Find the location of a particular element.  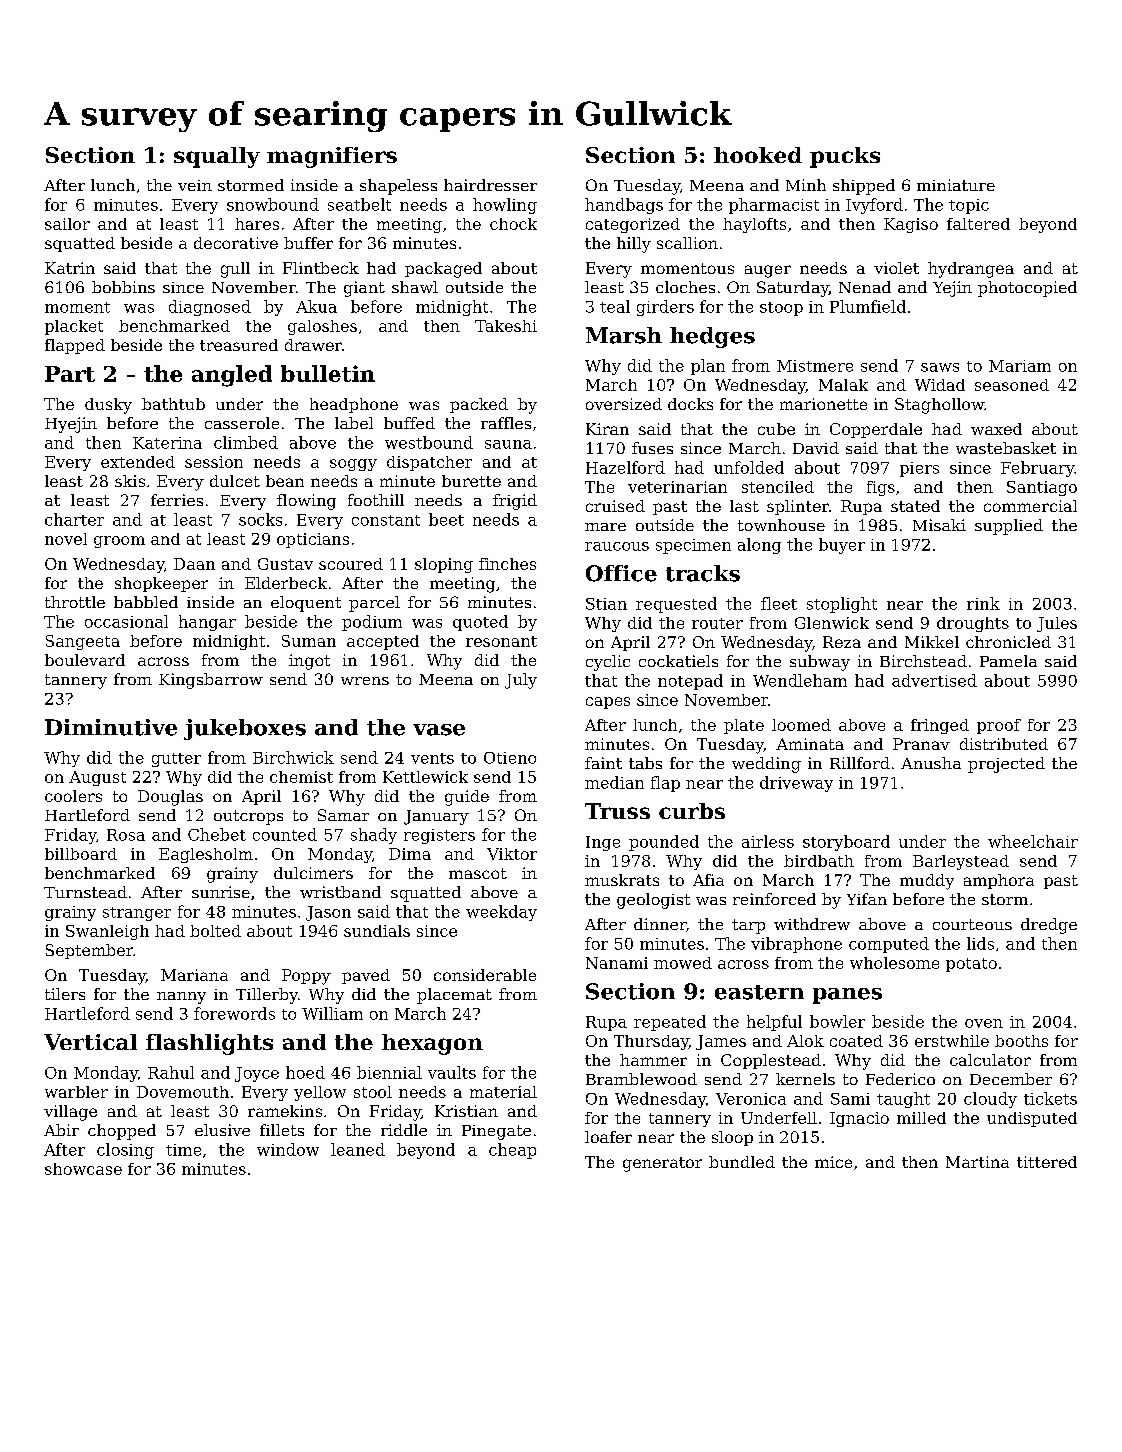

Misaki is located at coordinates (939, 525).
